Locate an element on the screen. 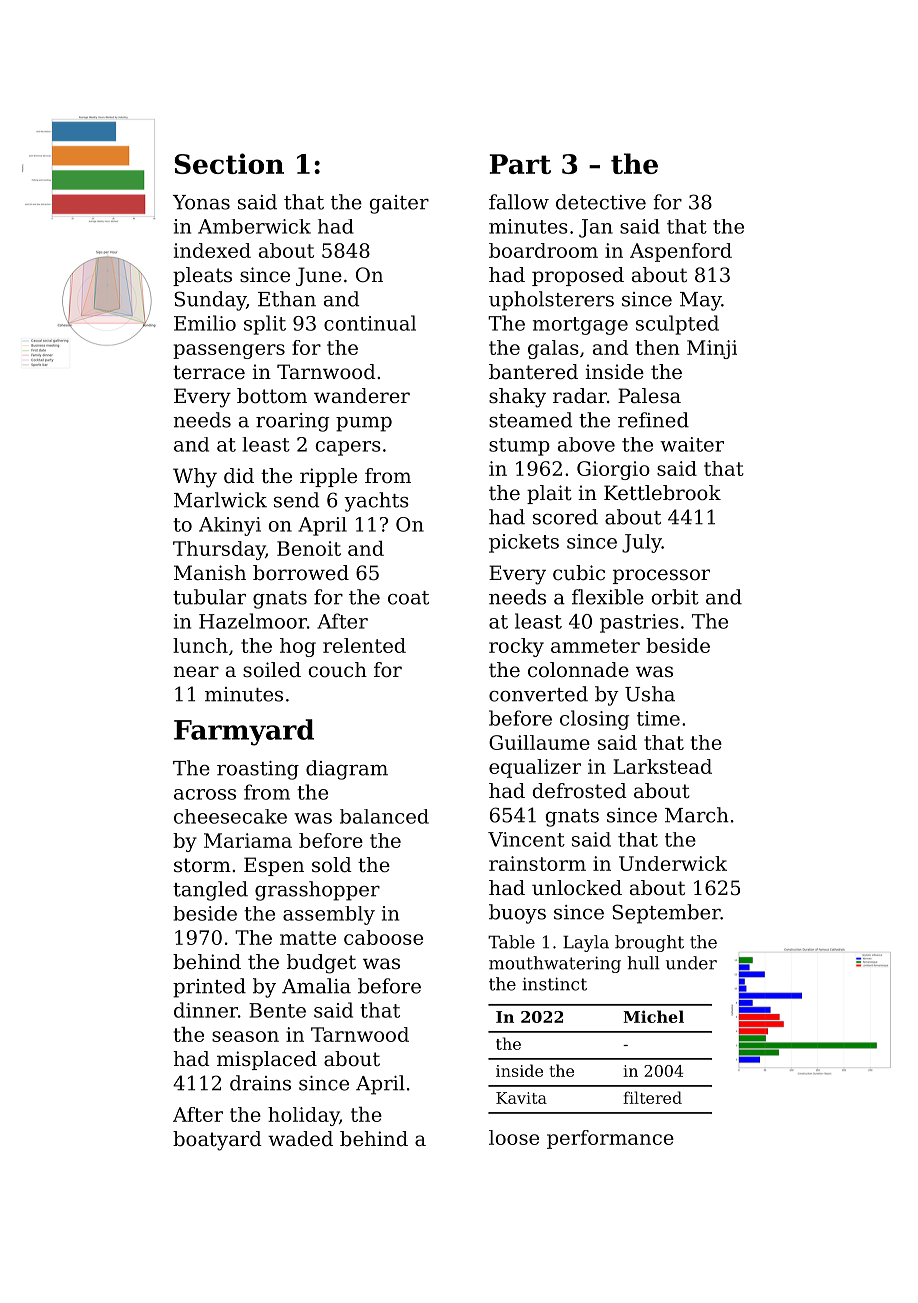 The width and height of the screenshot is (918, 1303). Section is located at coordinates (229, 163).
